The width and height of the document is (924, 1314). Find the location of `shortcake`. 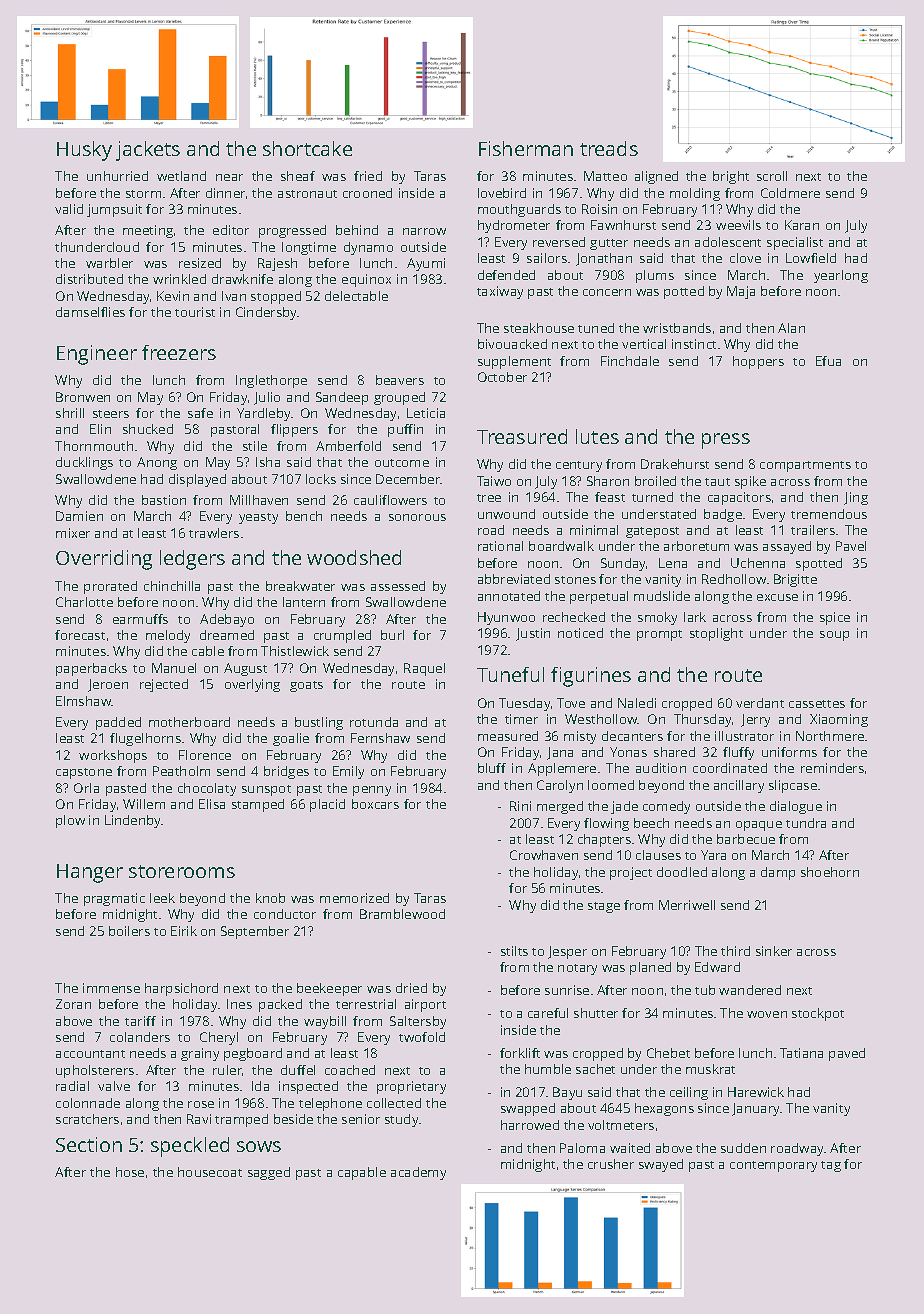

shortcake is located at coordinates (307, 148).
